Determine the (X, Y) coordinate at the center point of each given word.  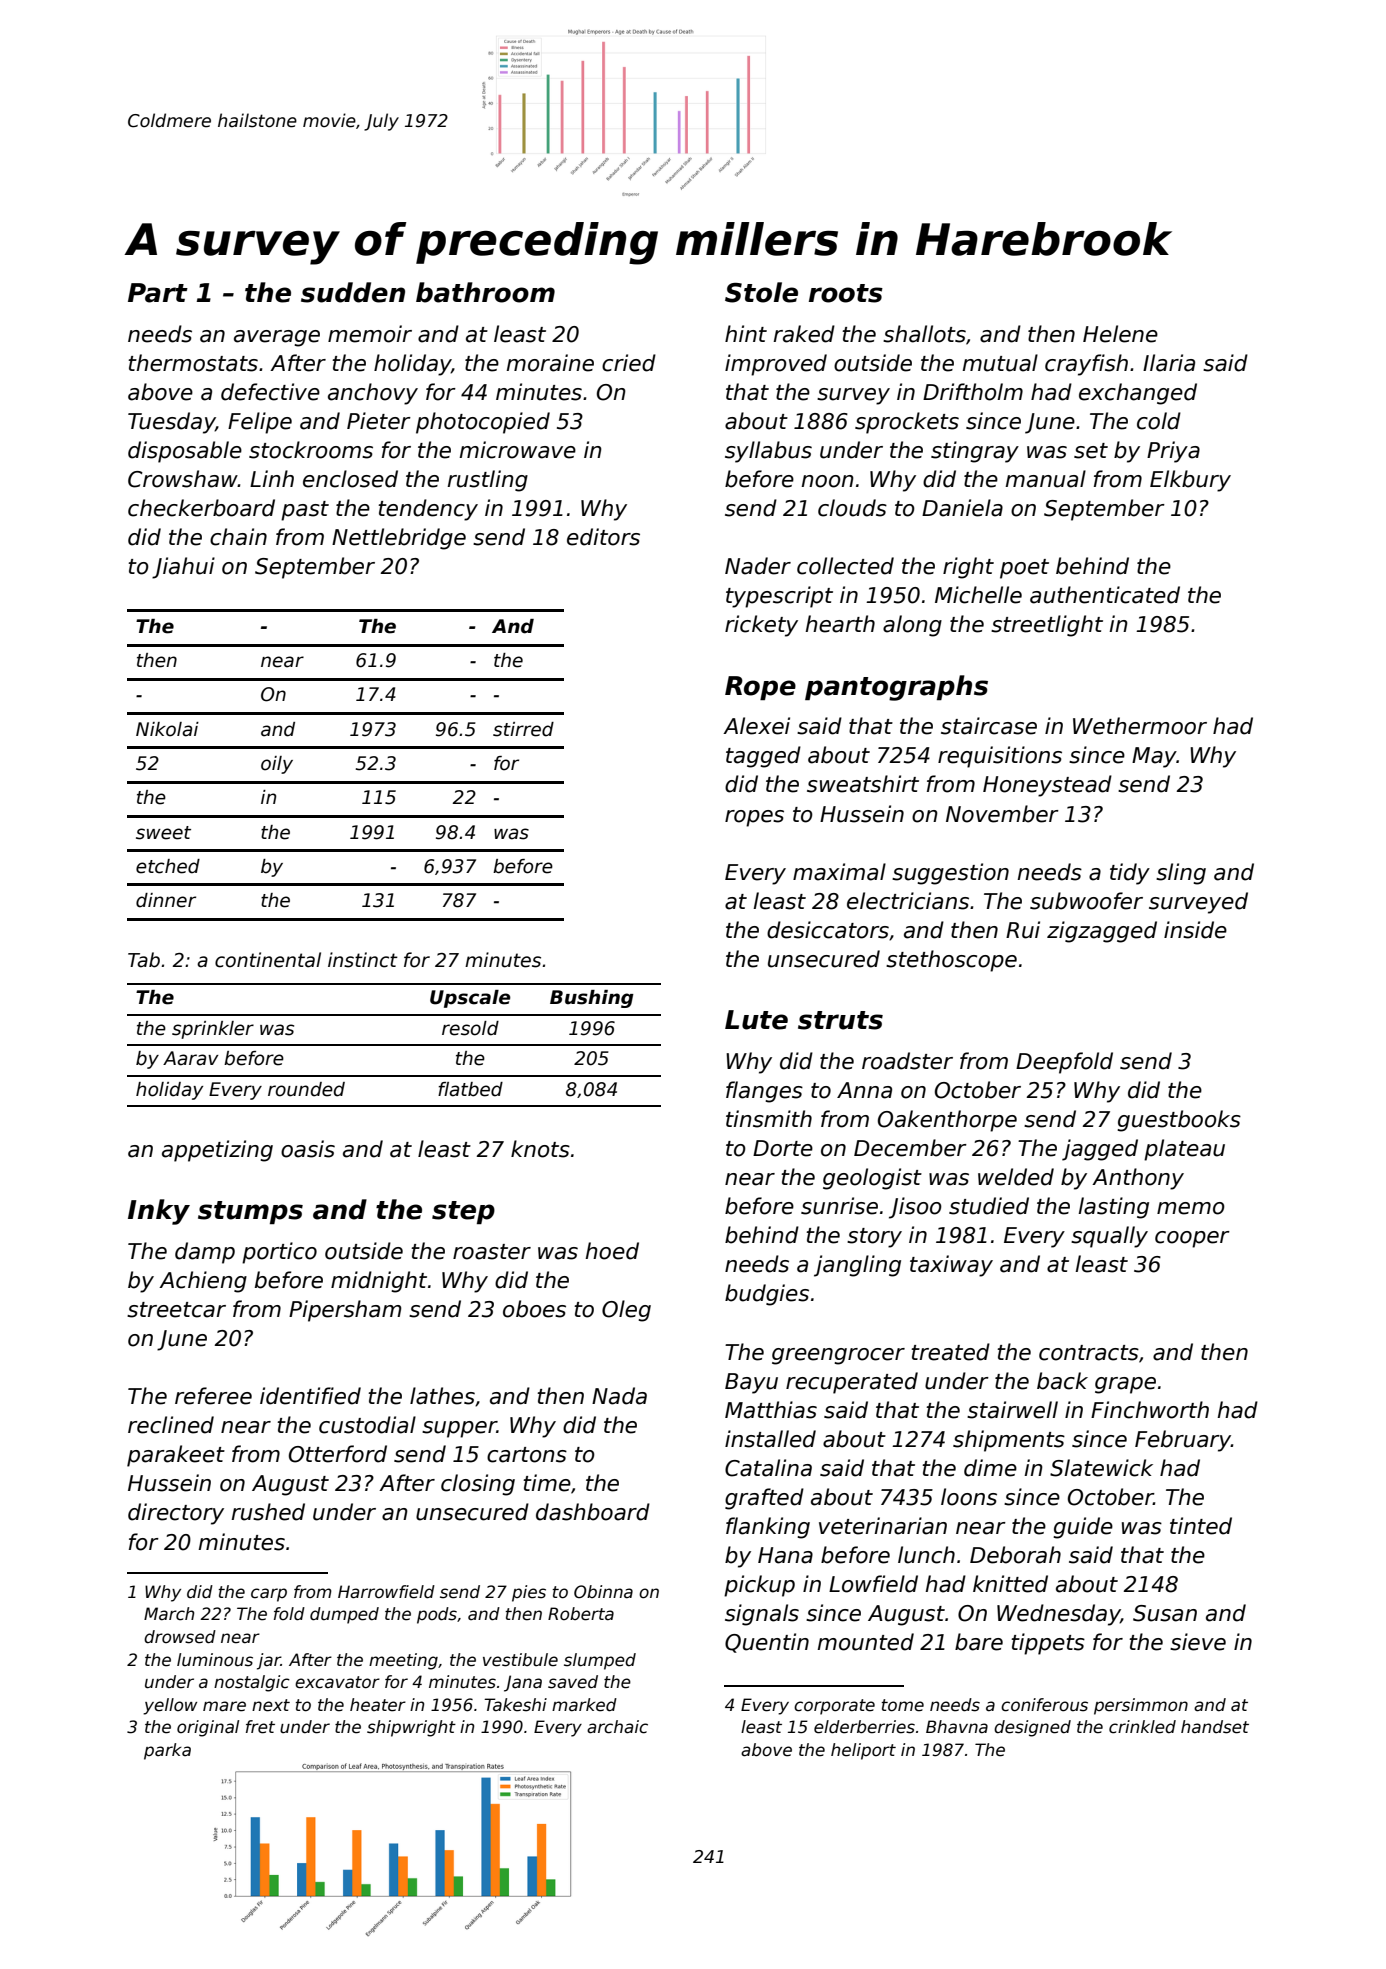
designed (1032, 1728)
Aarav (191, 1058)
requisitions (1000, 757)
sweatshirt (863, 784)
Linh (272, 478)
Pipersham (345, 1311)
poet (1024, 569)
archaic (617, 1727)
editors (603, 537)
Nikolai (167, 729)
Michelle (978, 595)
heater (378, 1705)
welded (1016, 1177)
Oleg (626, 1311)
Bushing (592, 999)
